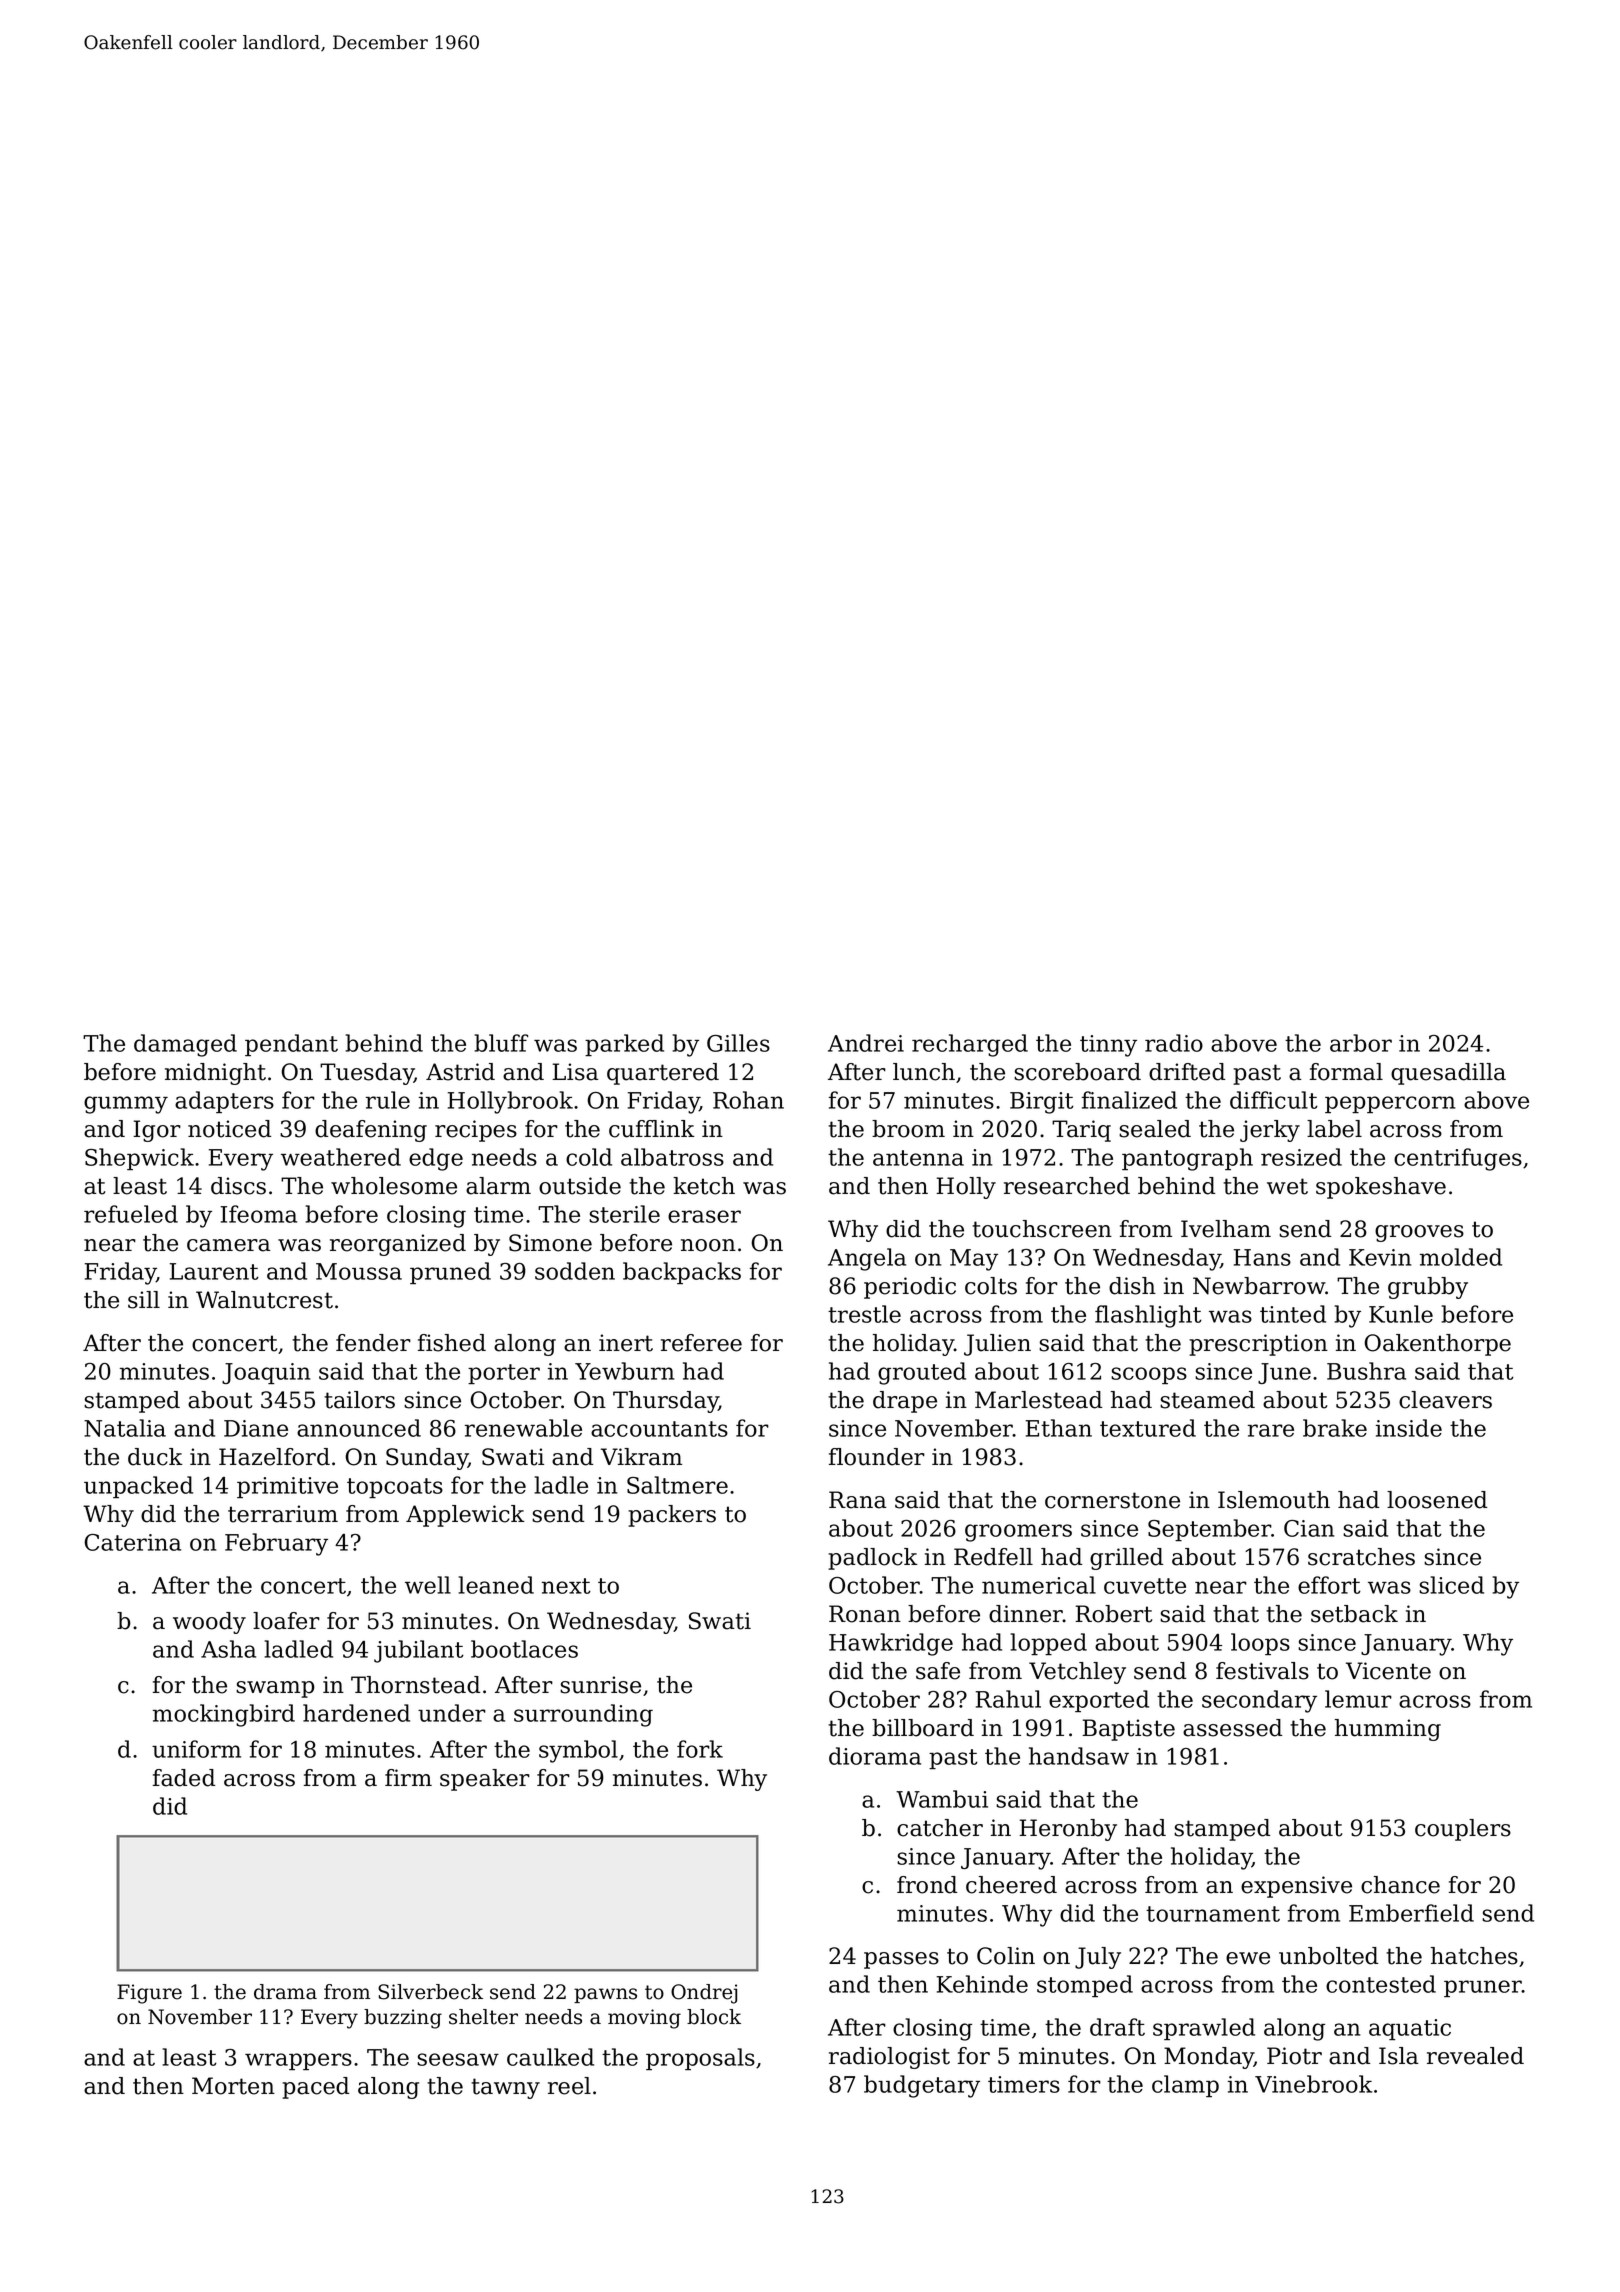 The width and height of the screenshot is (1620, 2292). I want to click on drifted, so click(1187, 1072).
